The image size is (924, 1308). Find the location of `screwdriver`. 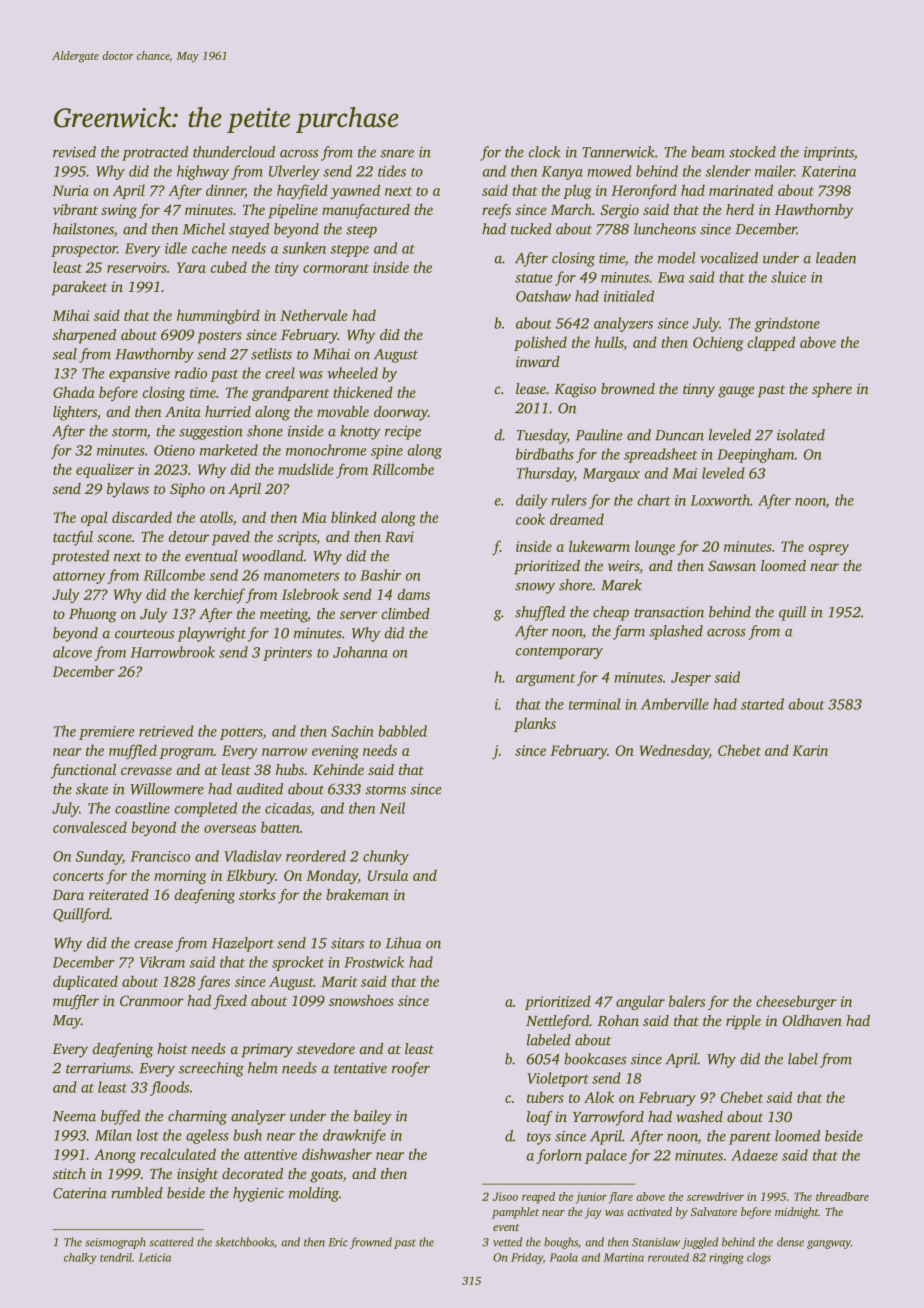

screwdriver is located at coordinates (715, 1196).
